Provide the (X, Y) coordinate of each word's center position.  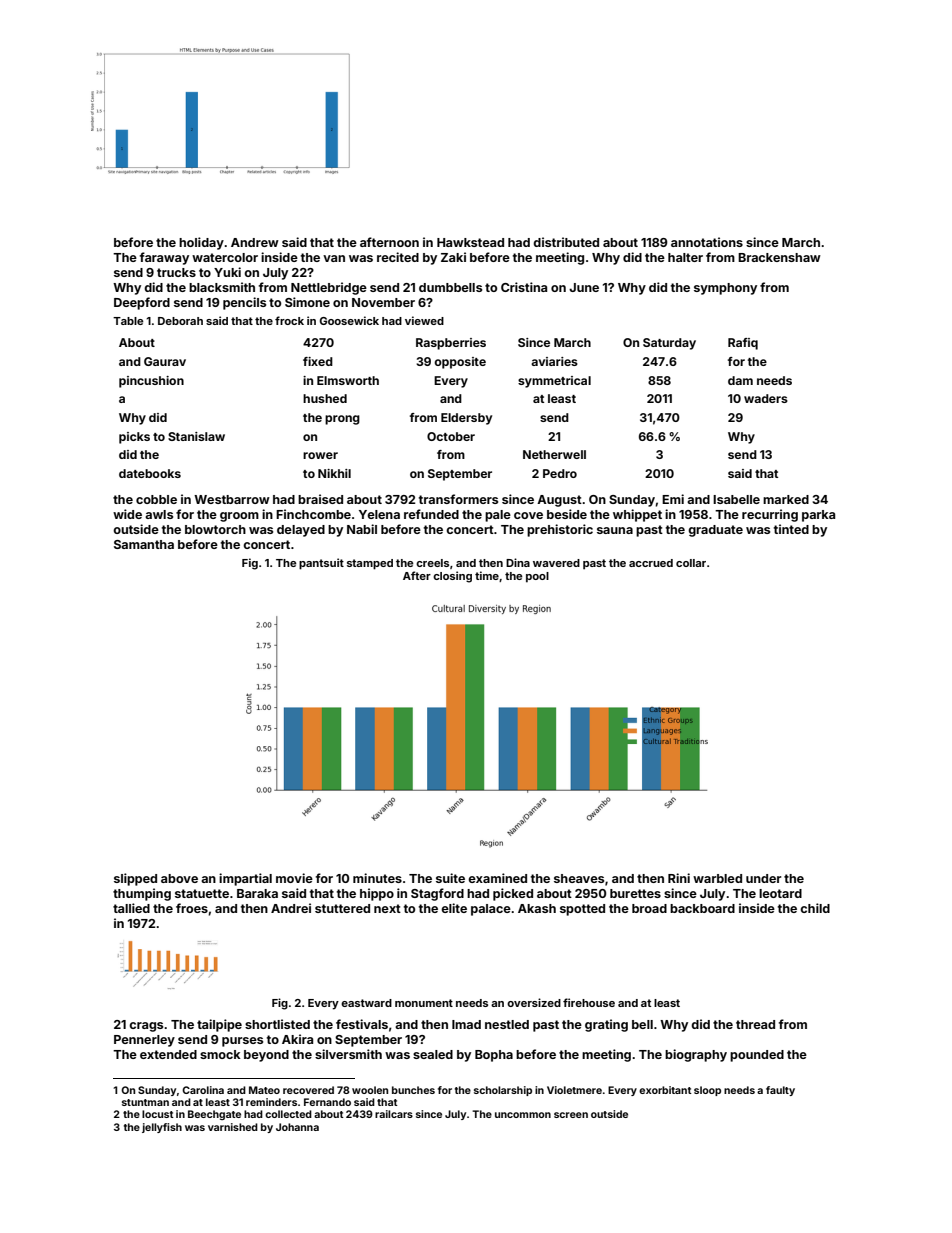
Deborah (180, 321)
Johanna (297, 1127)
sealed (433, 1054)
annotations (707, 242)
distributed (566, 242)
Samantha (144, 544)
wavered (556, 563)
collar (691, 563)
